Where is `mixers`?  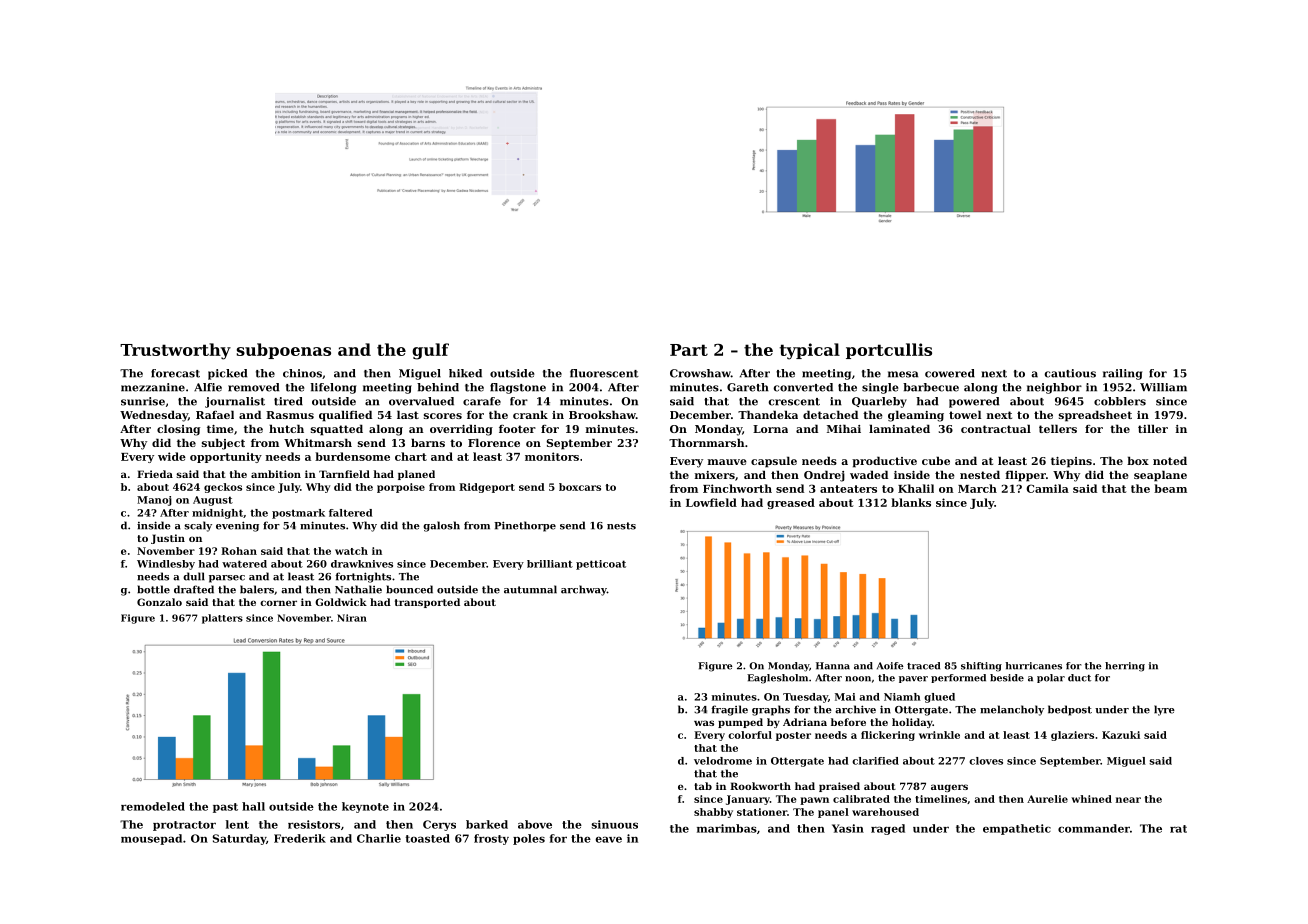 mixers is located at coordinates (715, 475).
